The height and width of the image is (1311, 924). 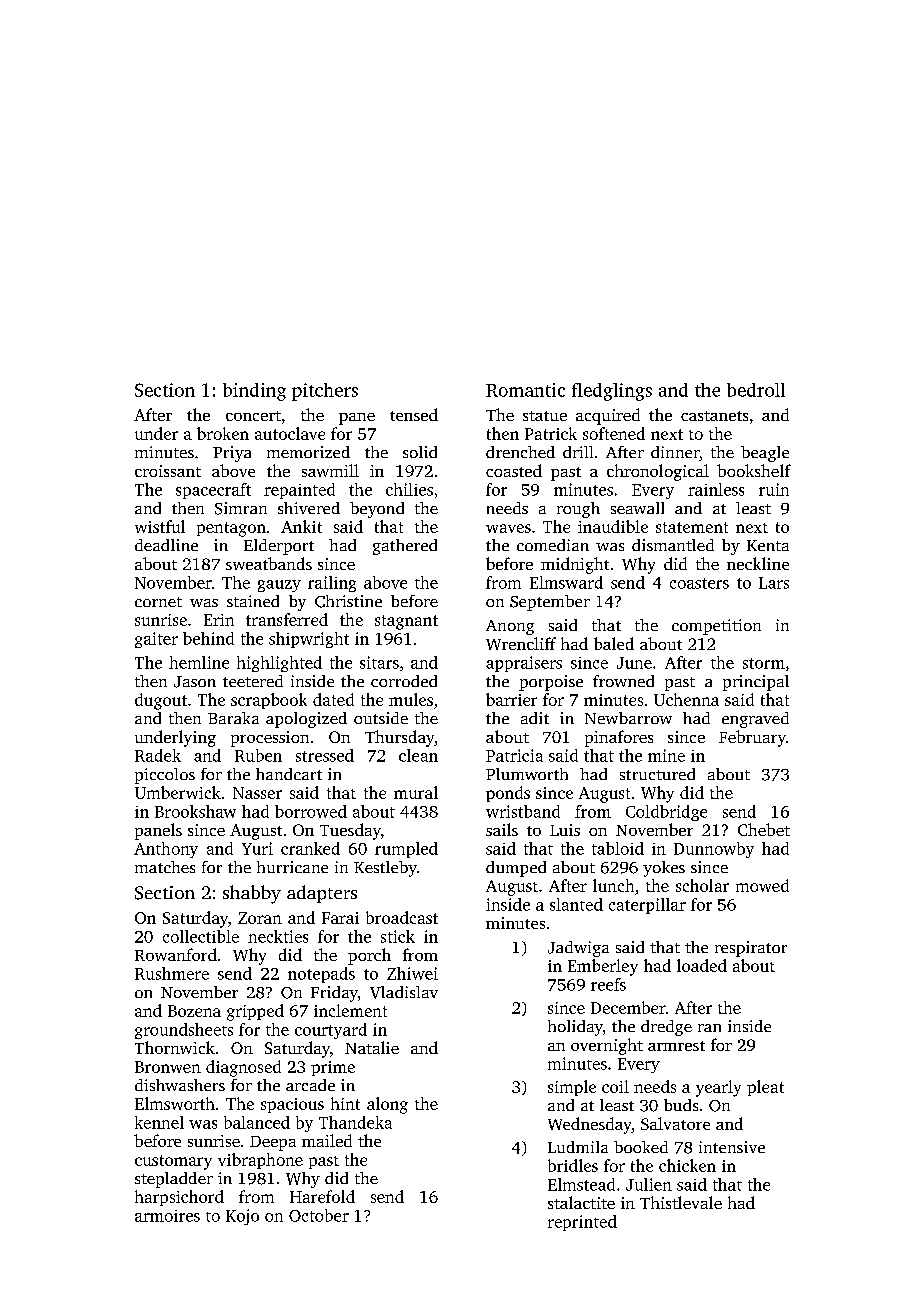 What do you see at coordinates (666, 813) in the image?
I see `Coldbridge` at bounding box center [666, 813].
